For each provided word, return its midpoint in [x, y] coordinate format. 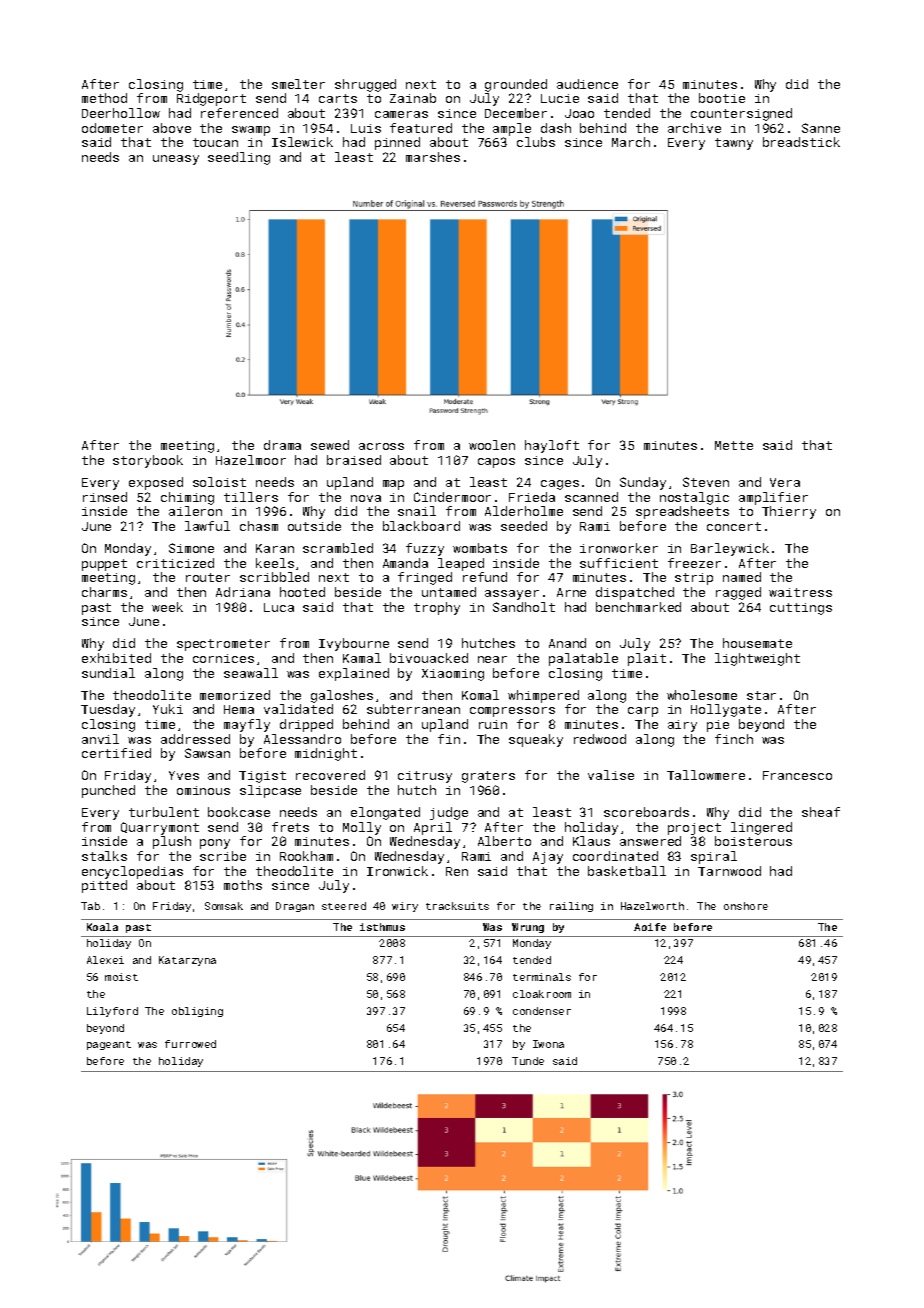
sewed [330, 445]
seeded [524, 526]
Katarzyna [187, 961]
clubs [536, 142]
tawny [734, 144]
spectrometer [223, 645]
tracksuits [457, 906]
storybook [148, 461]
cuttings [801, 609]
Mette [734, 445]
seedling [239, 158]
